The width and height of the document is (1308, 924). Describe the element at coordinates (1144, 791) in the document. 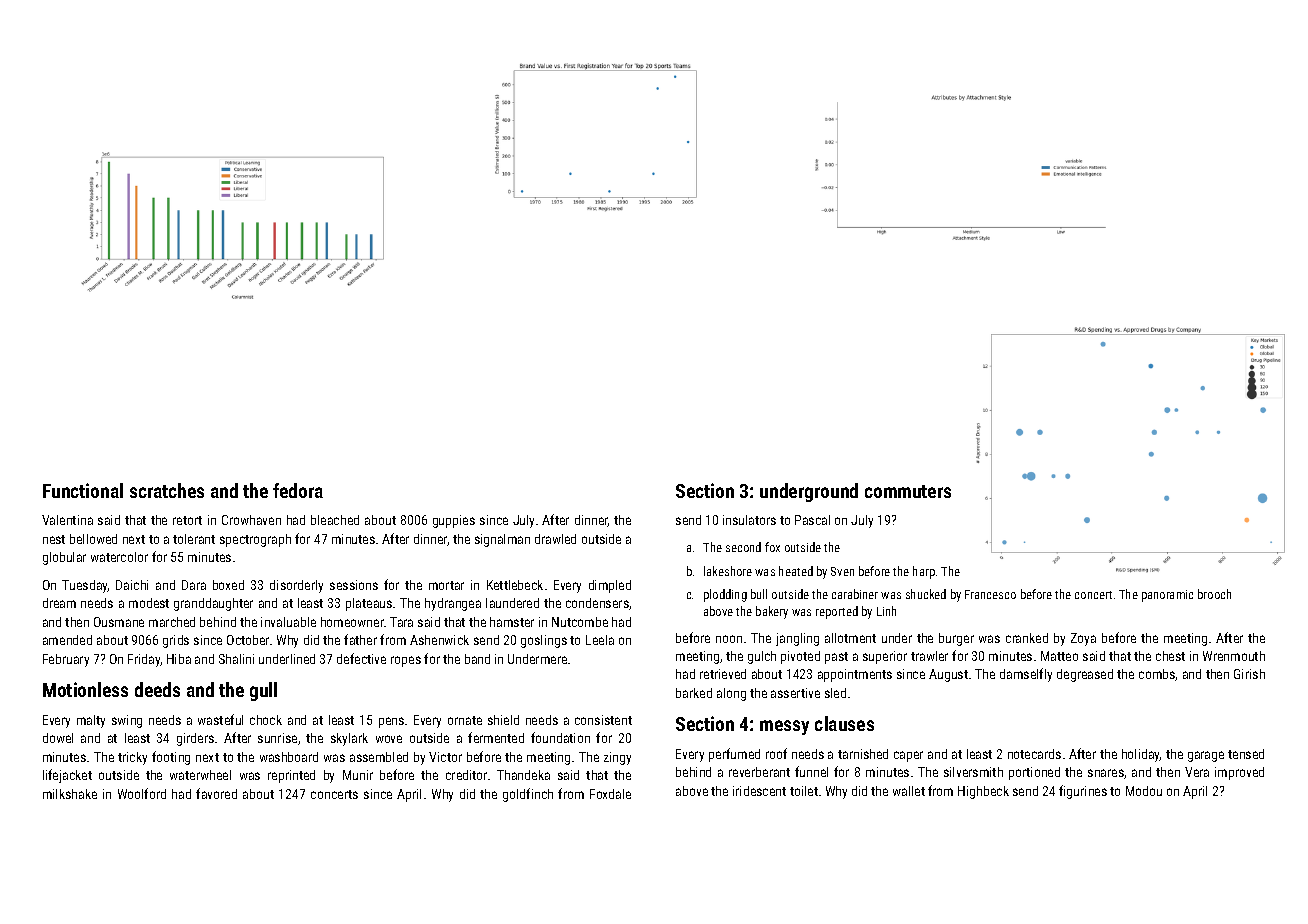

I see `Modou` at that location.
